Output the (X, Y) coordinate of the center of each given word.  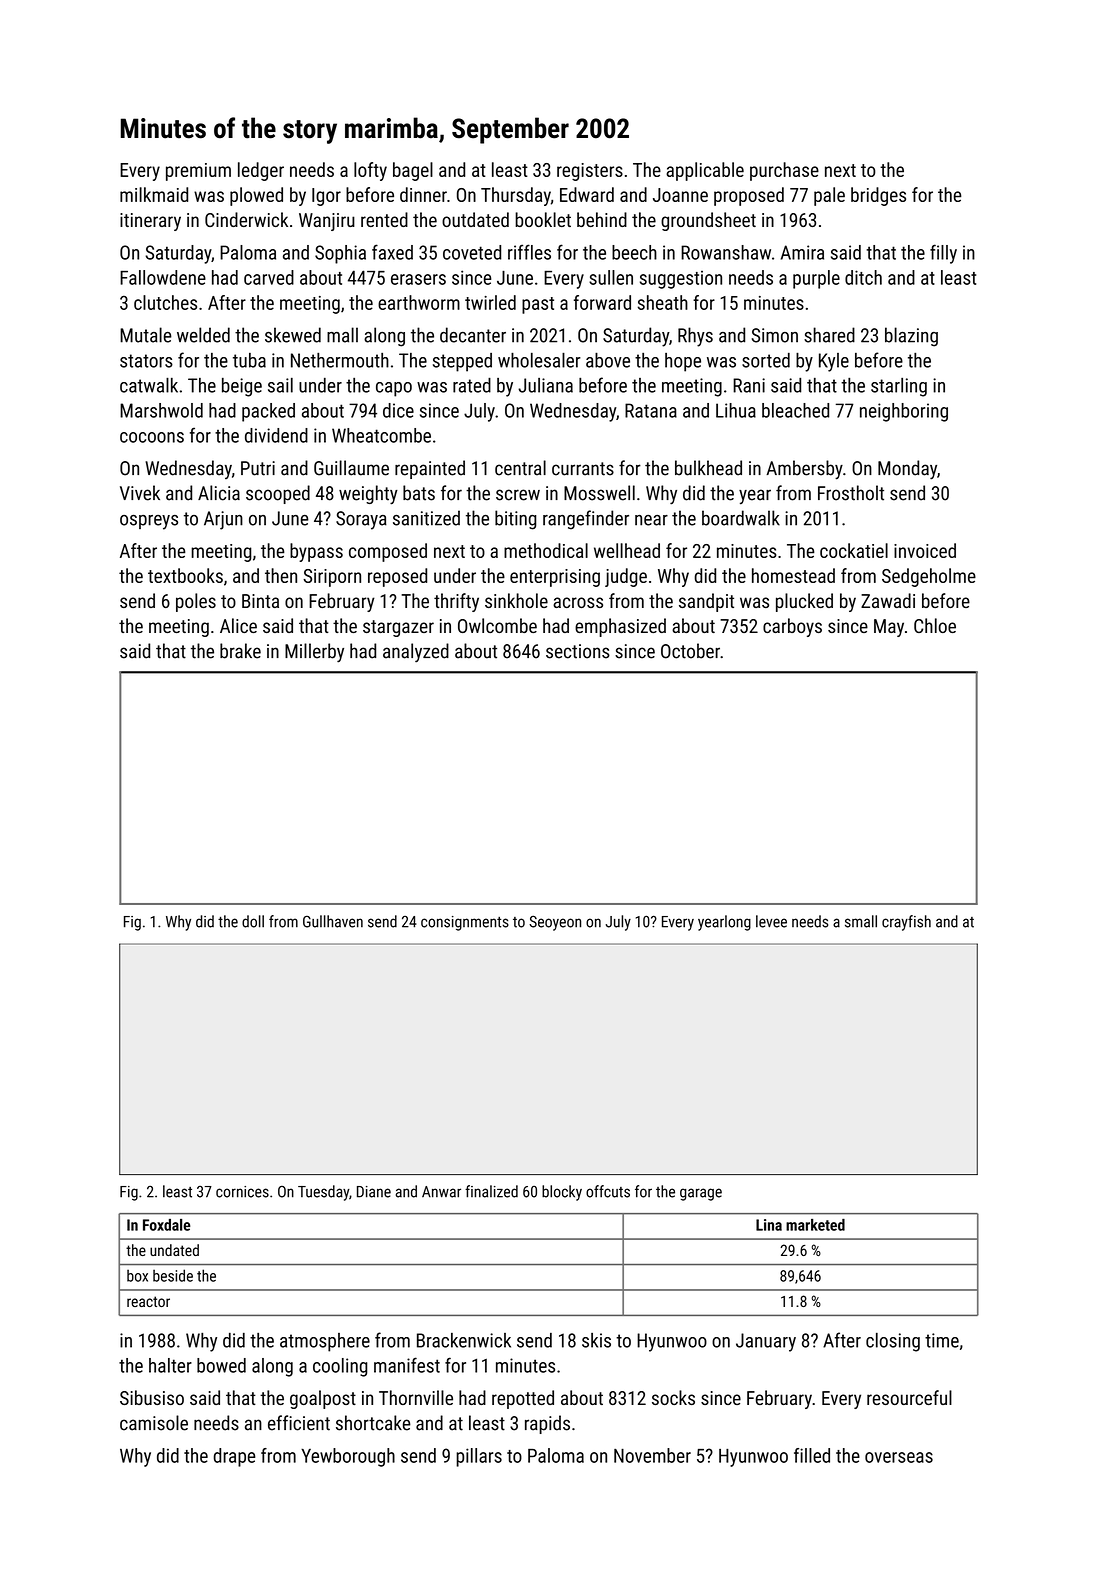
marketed (815, 1225)
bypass (316, 552)
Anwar (441, 1192)
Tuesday (323, 1193)
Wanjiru (327, 222)
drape (234, 1457)
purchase (784, 171)
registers (590, 172)
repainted (430, 469)
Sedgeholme (929, 577)
